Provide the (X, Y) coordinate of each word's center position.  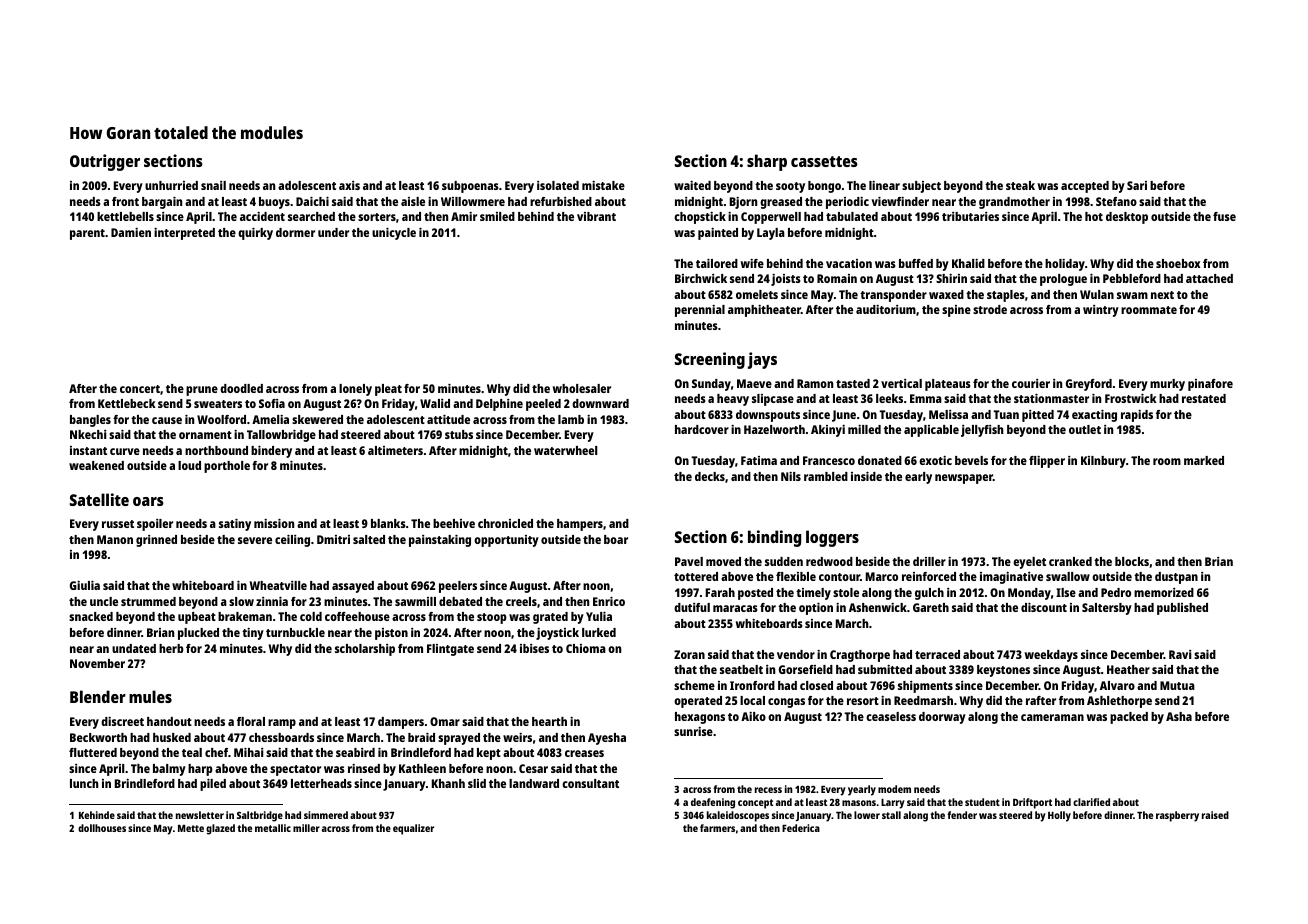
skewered (317, 419)
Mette (191, 828)
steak (1020, 185)
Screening (710, 360)
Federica (801, 828)
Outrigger (105, 162)
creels (521, 601)
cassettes (824, 161)
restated (1204, 398)
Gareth (931, 607)
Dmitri (333, 539)
